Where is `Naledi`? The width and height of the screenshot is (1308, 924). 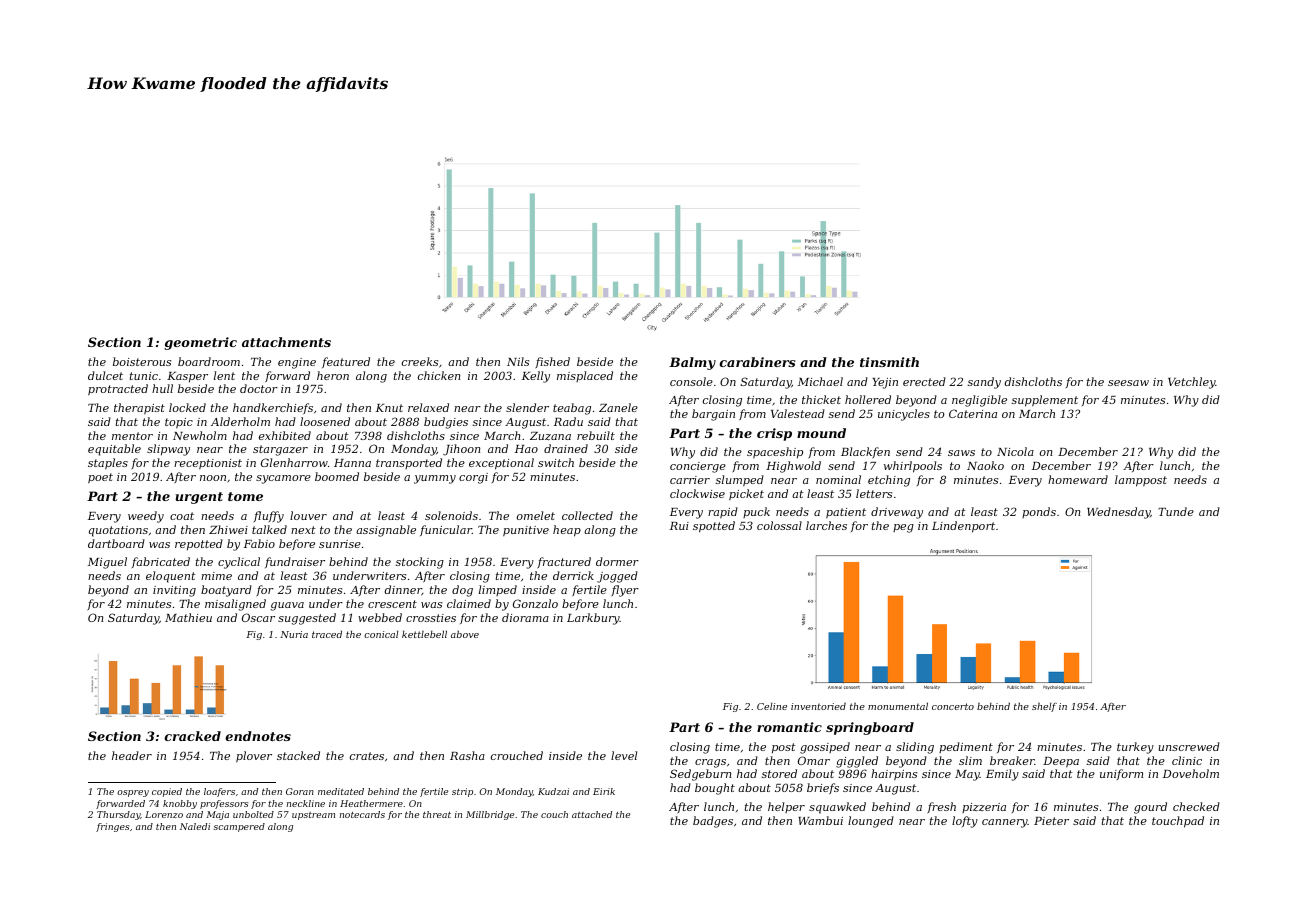
Naledi is located at coordinates (195, 826).
